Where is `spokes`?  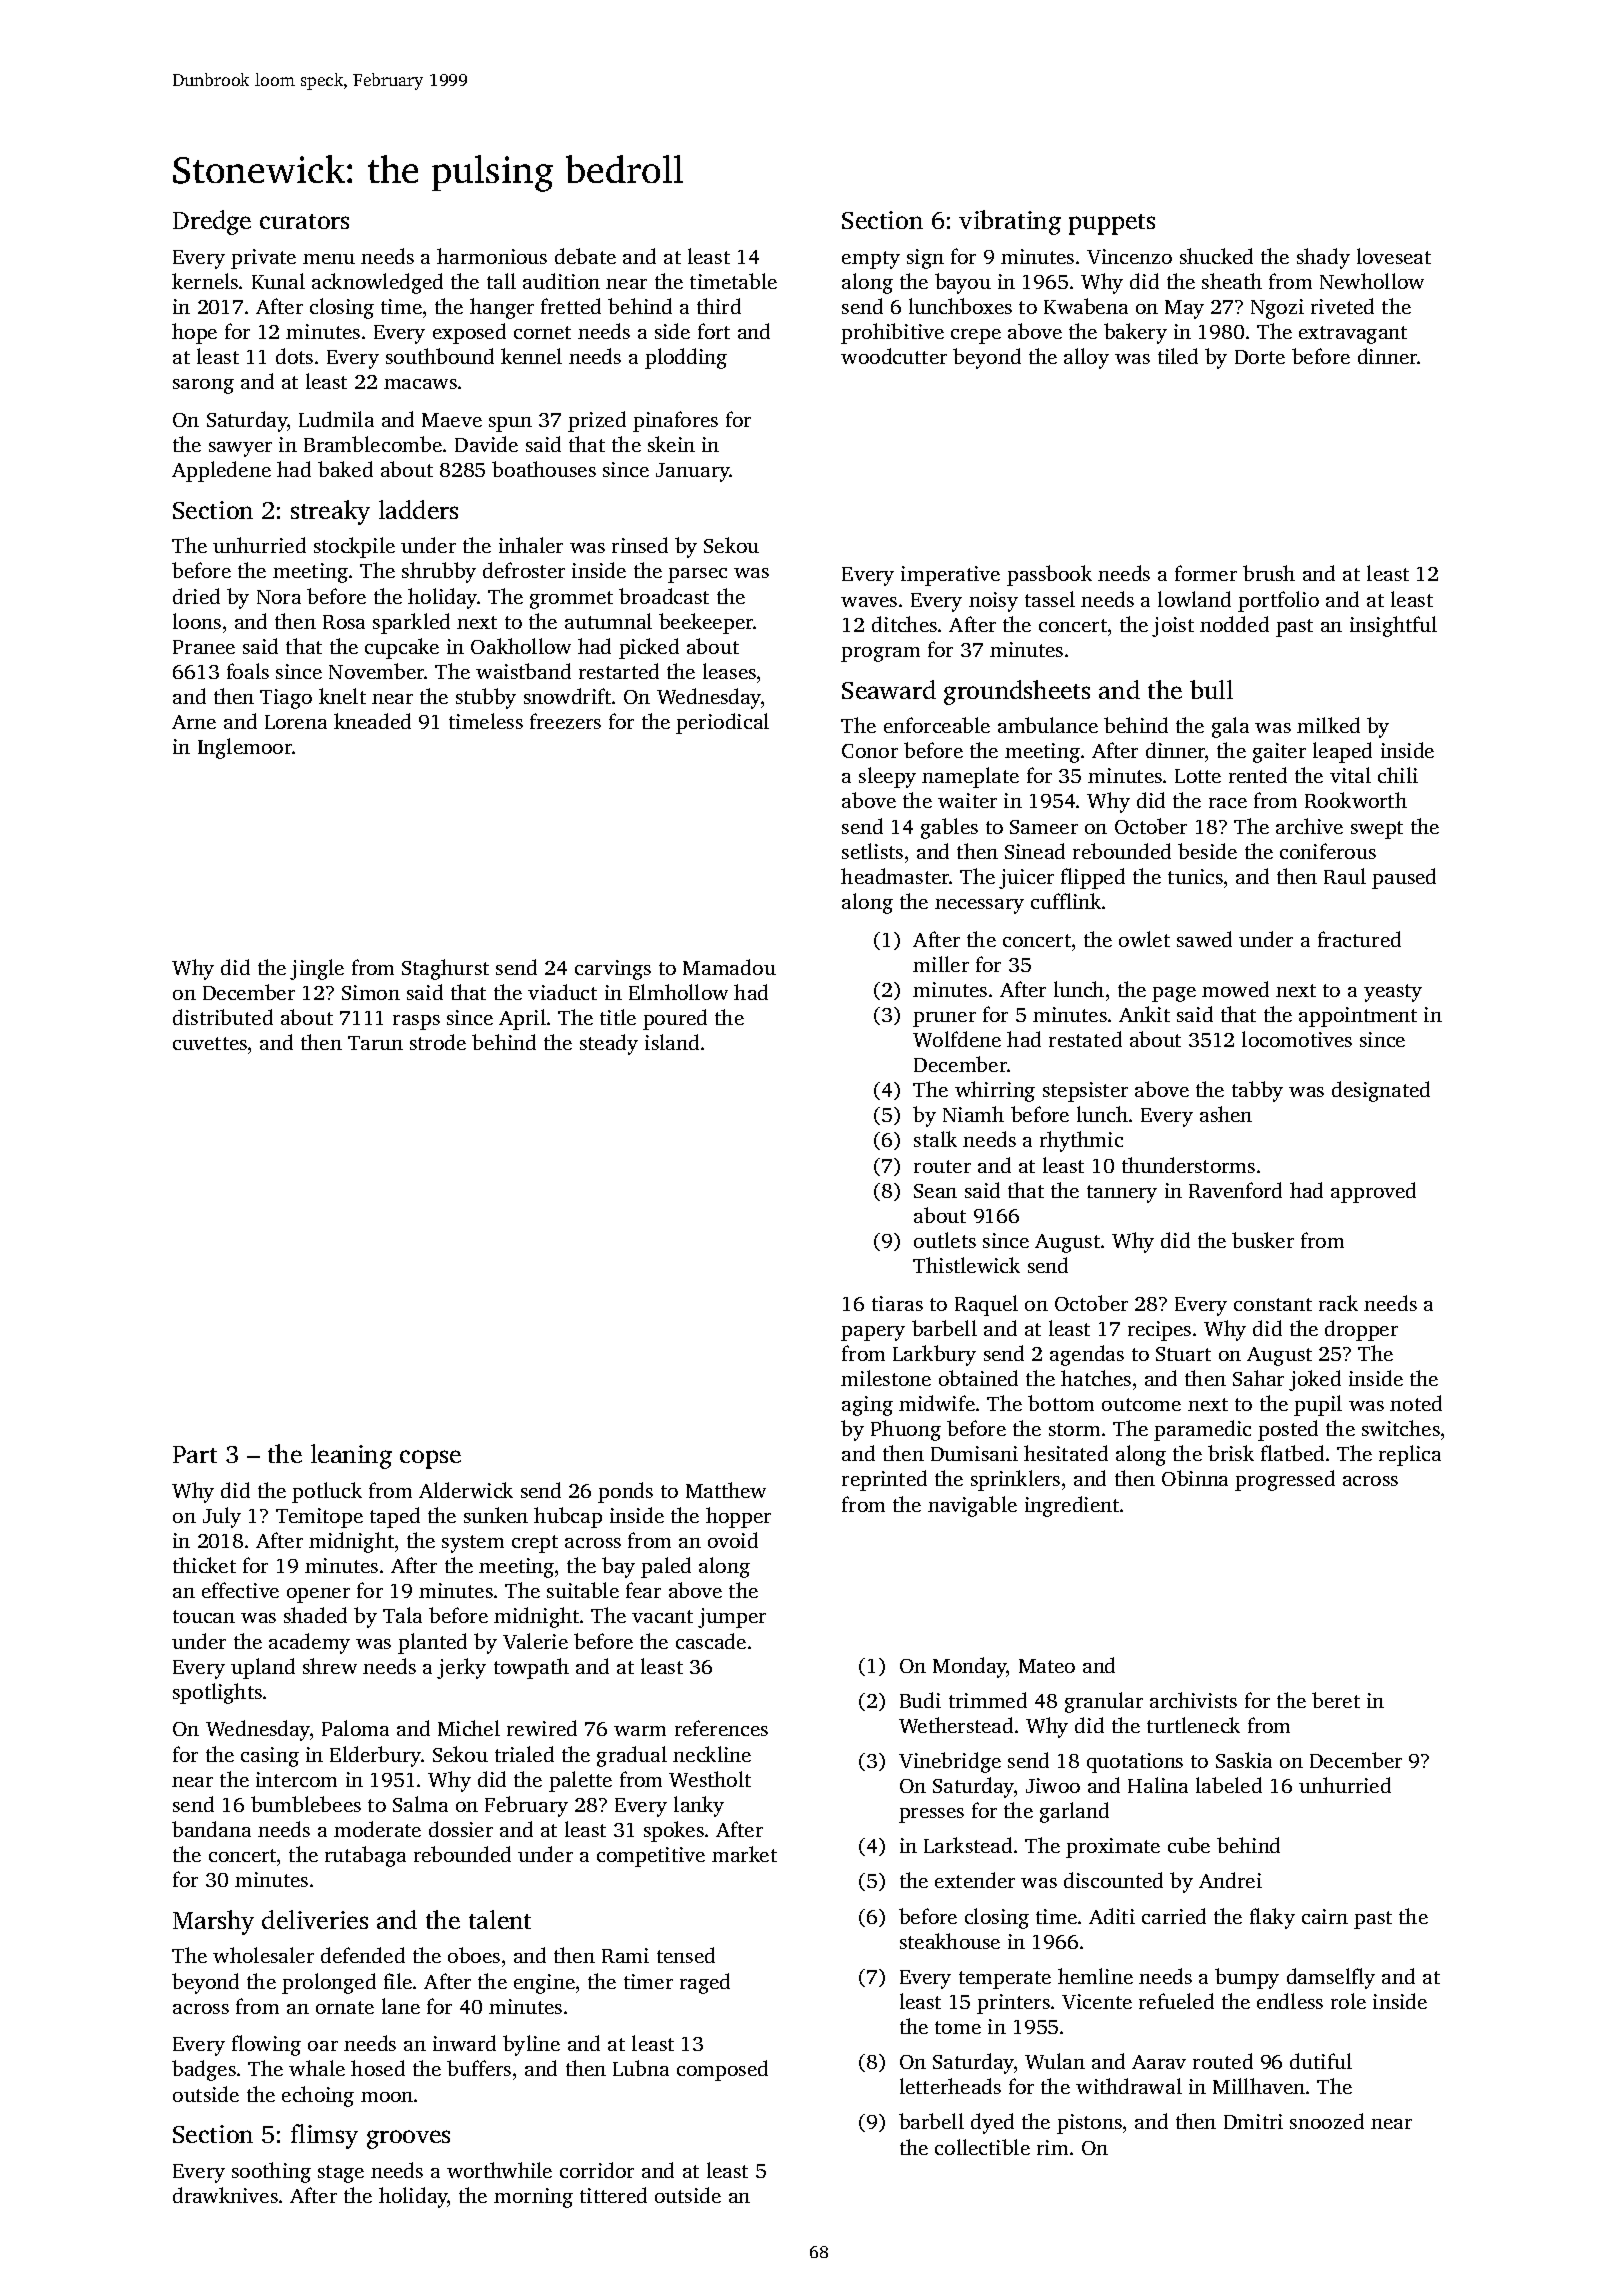 spokes is located at coordinates (674, 1831).
